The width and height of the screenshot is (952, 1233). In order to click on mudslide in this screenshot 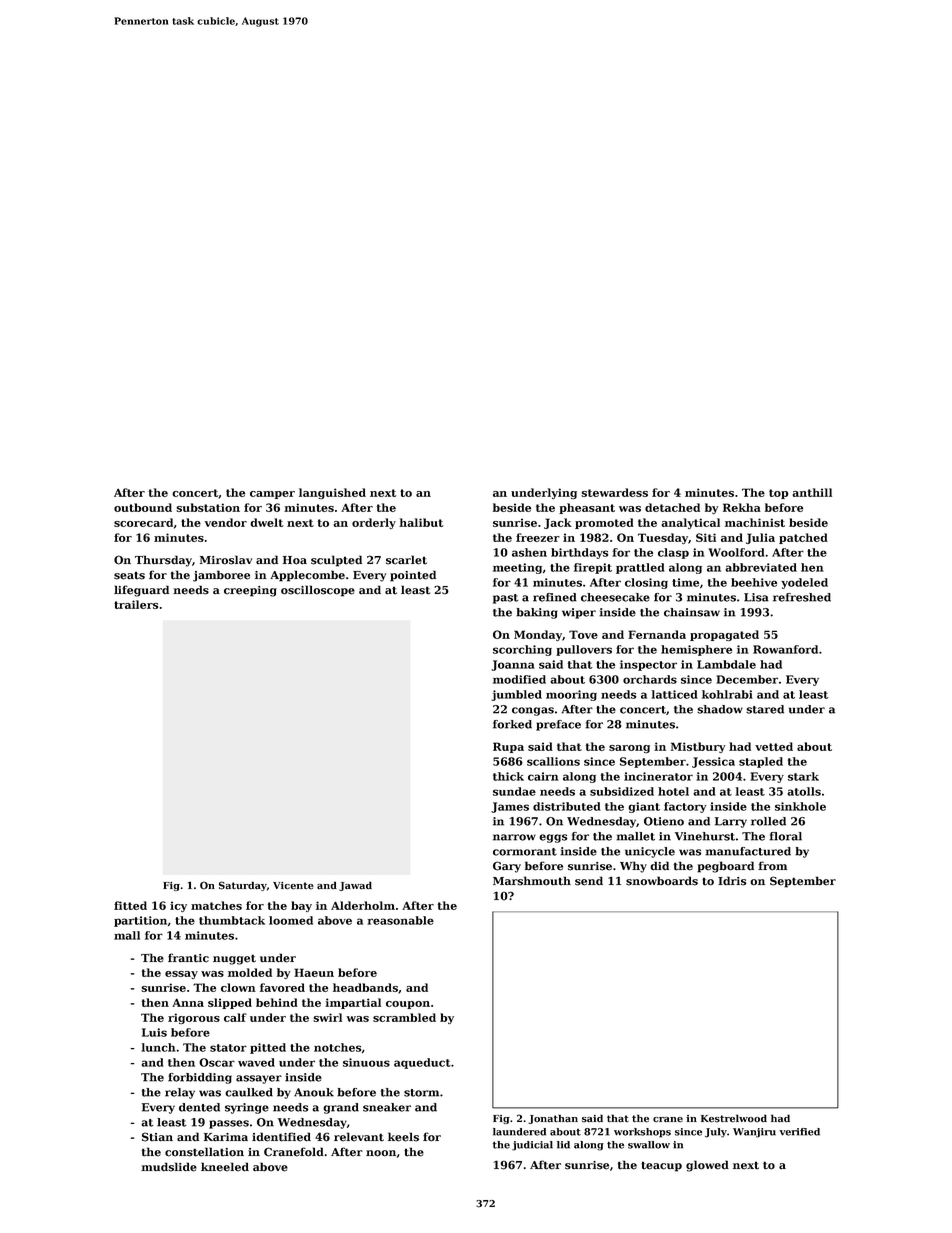, I will do `click(169, 1167)`.
